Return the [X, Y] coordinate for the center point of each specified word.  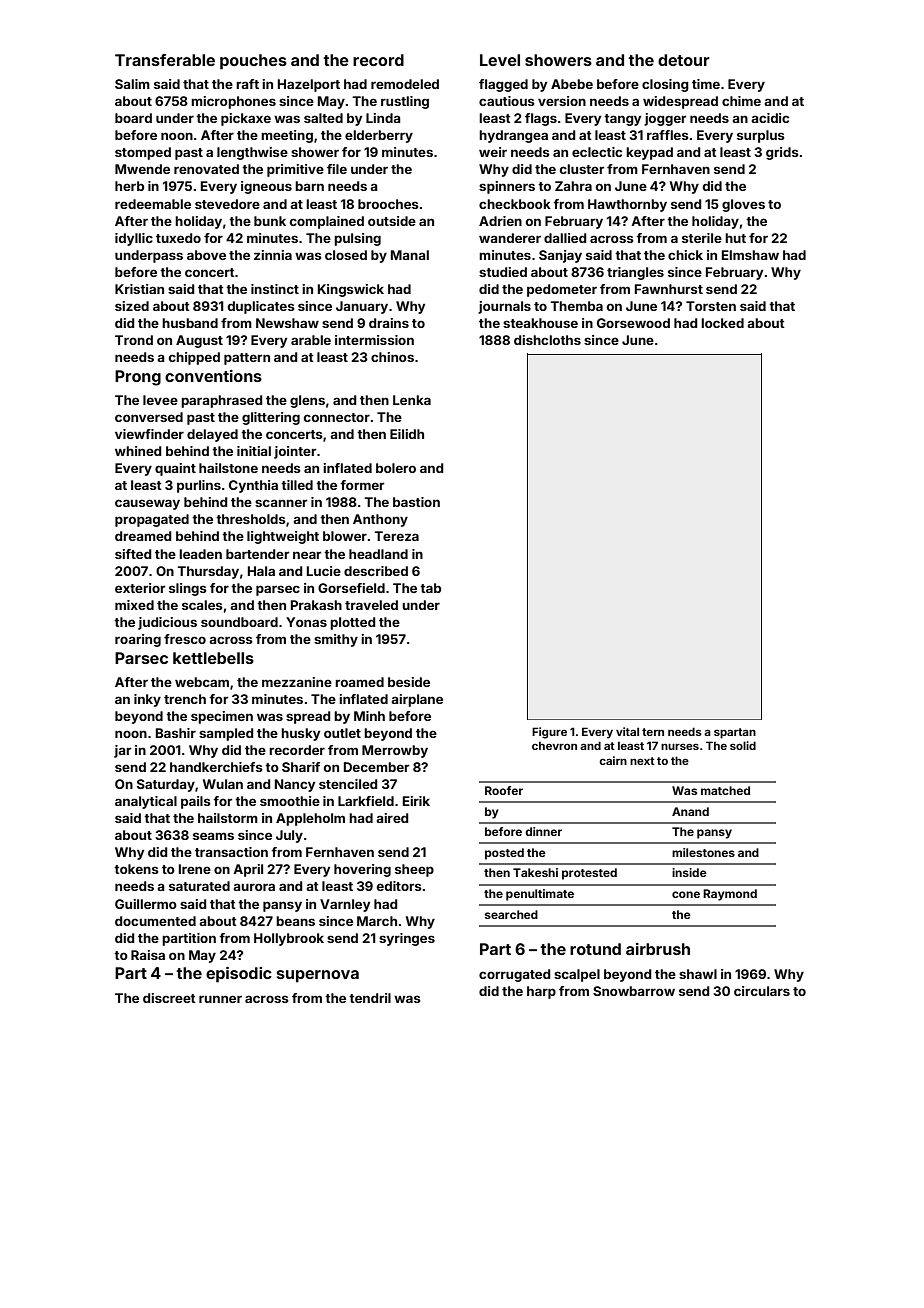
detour [684, 60]
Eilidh [407, 434]
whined [138, 451]
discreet [169, 998]
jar [122, 751]
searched [511, 914]
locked [722, 323]
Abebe [572, 84]
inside [689, 872]
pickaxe [246, 119]
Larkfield [366, 801]
